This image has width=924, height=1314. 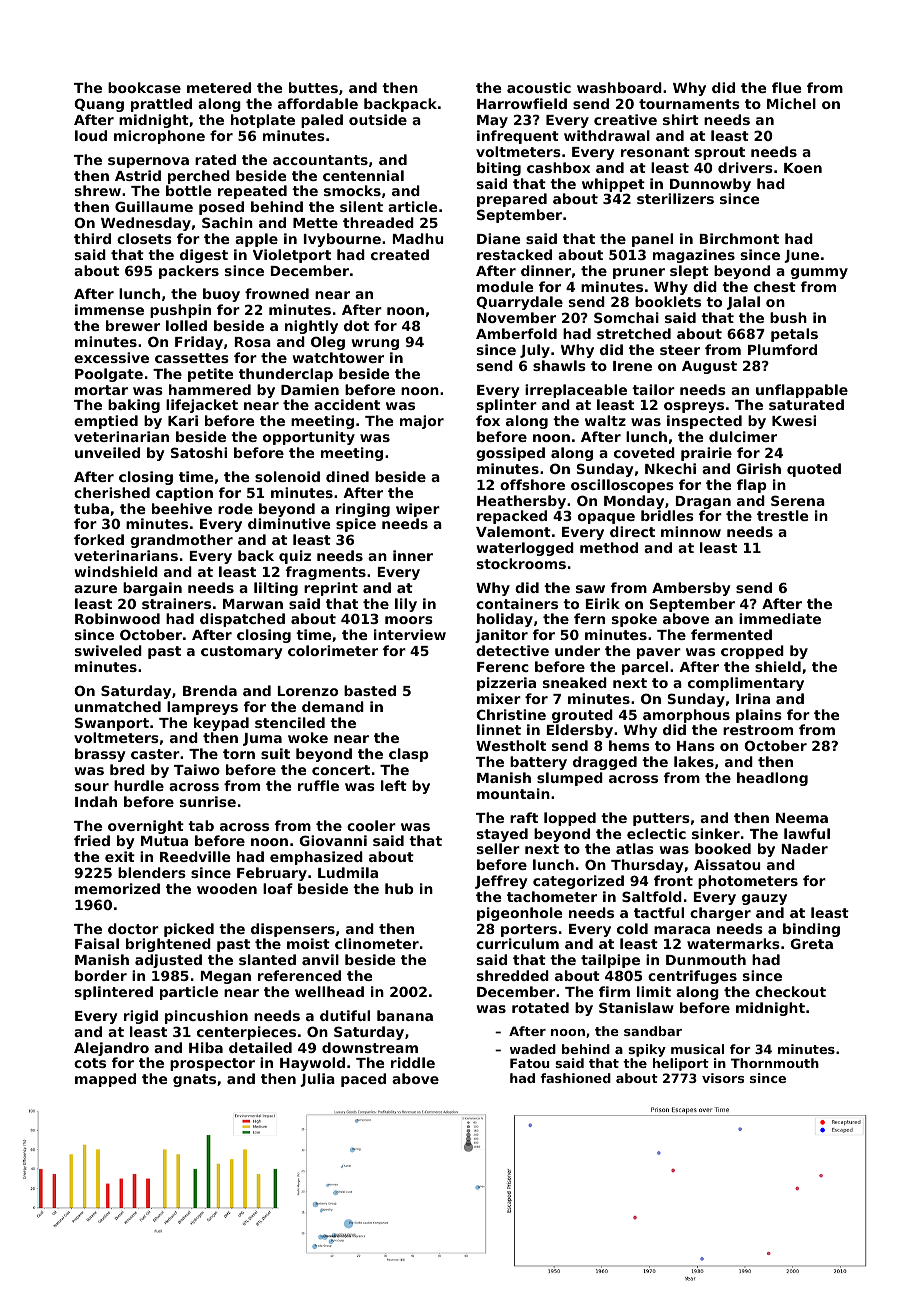 What do you see at coordinates (206, 1017) in the image?
I see `pincushion` at bounding box center [206, 1017].
